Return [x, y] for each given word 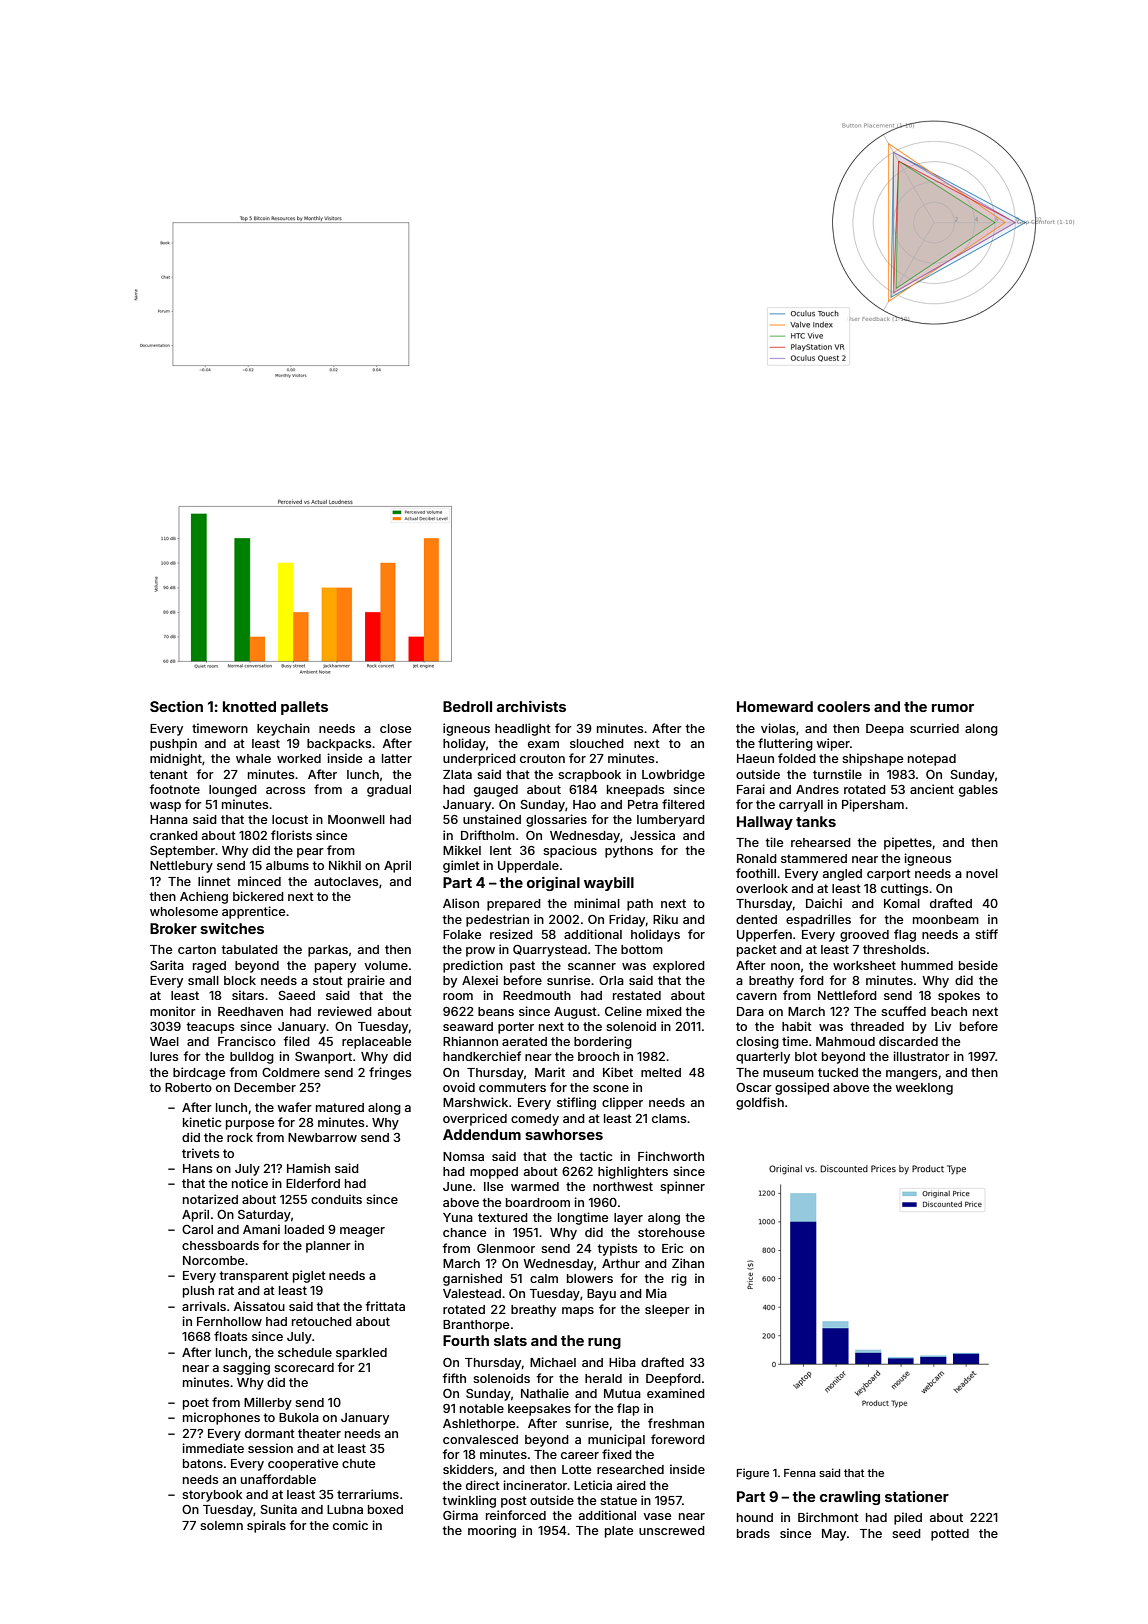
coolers [843, 706]
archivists [531, 706]
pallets [304, 708]
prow [480, 952]
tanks [816, 821]
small [203, 980]
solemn [221, 1525]
